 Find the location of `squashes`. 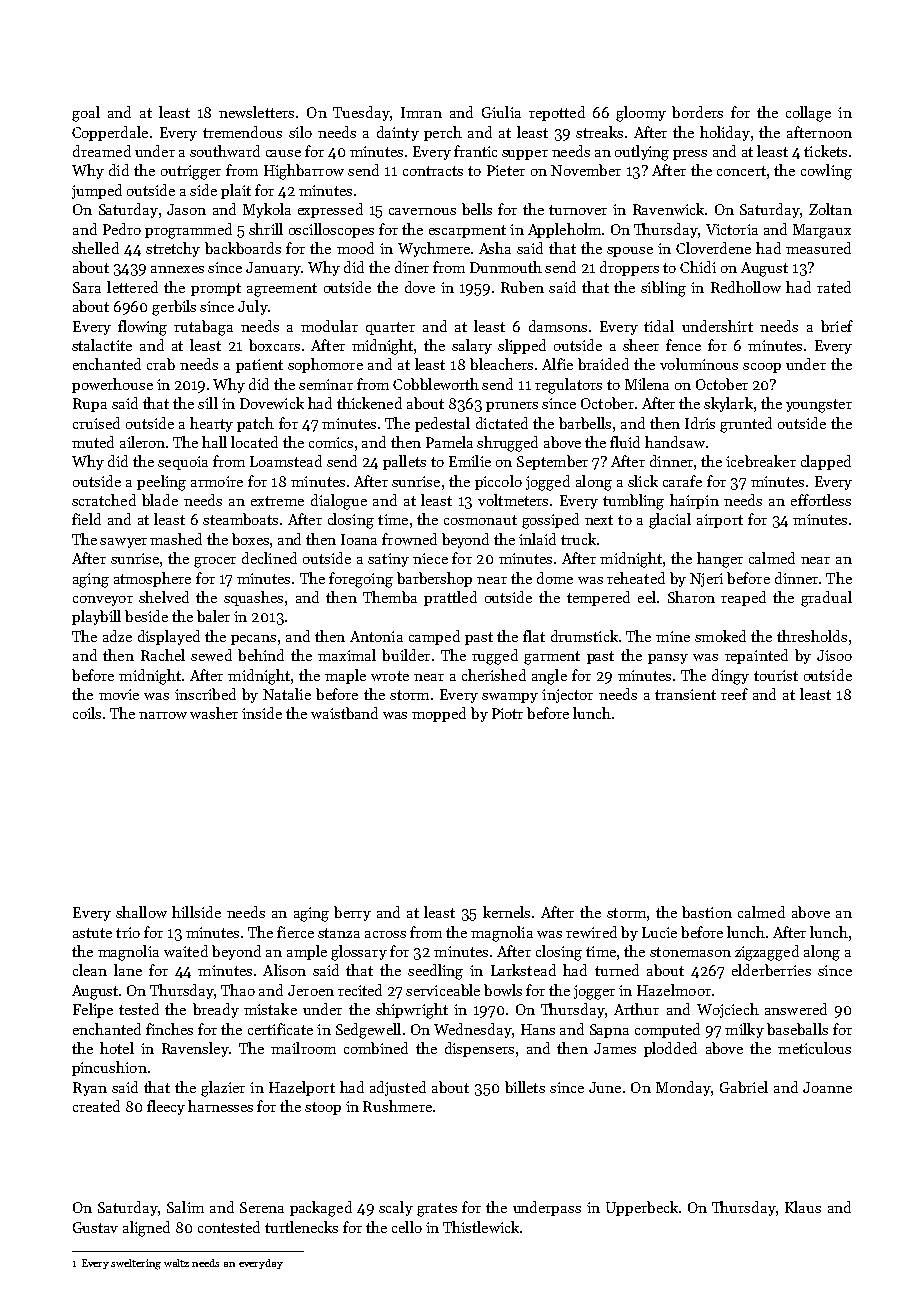

squashes is located at coordinates (253, 598).
